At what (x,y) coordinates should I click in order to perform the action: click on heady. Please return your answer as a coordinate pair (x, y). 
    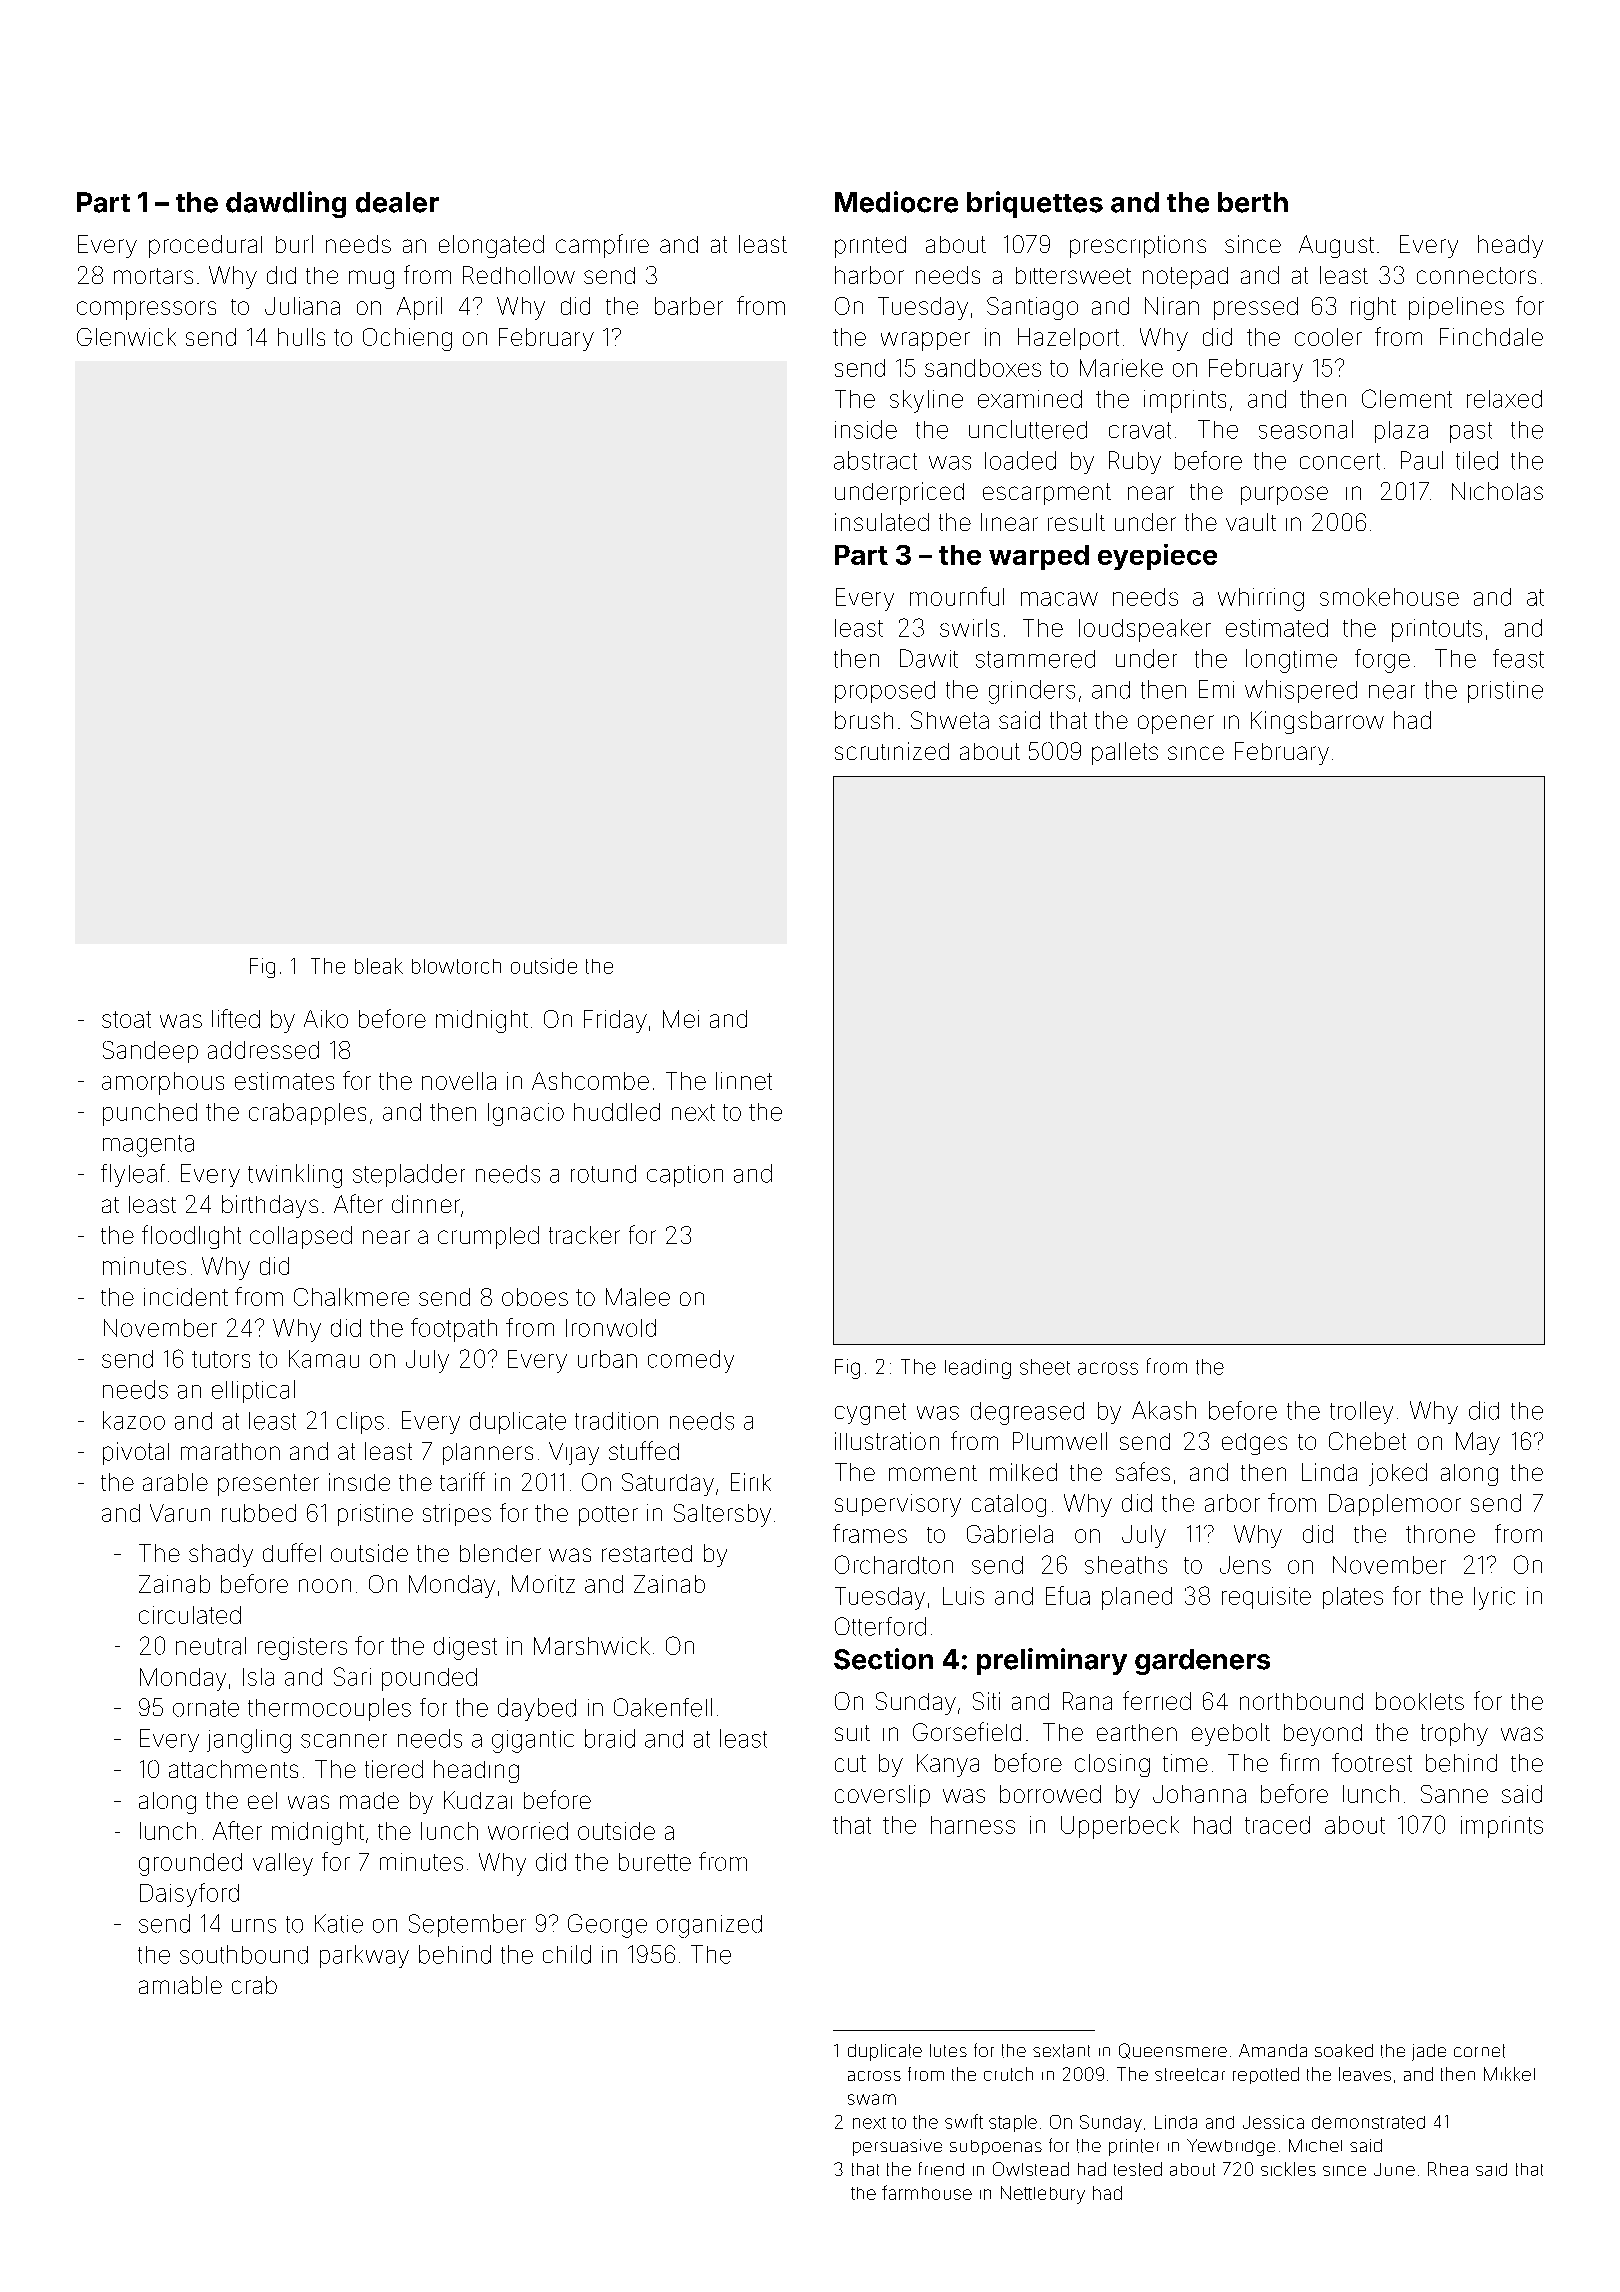
    Looking at the image, I should click on (1510, 246).
